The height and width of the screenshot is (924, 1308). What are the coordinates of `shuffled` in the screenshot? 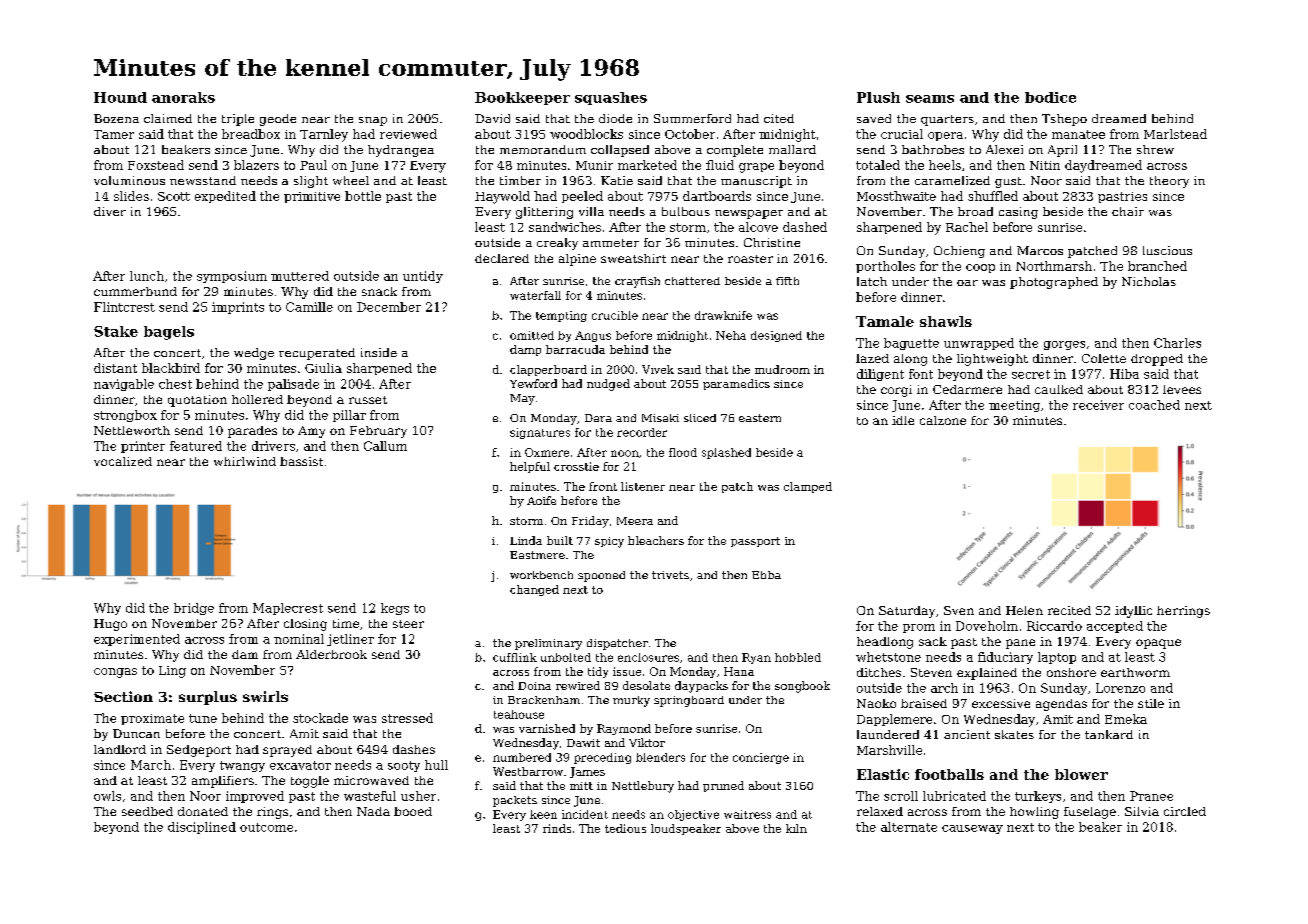 It's located at (993, 196).
